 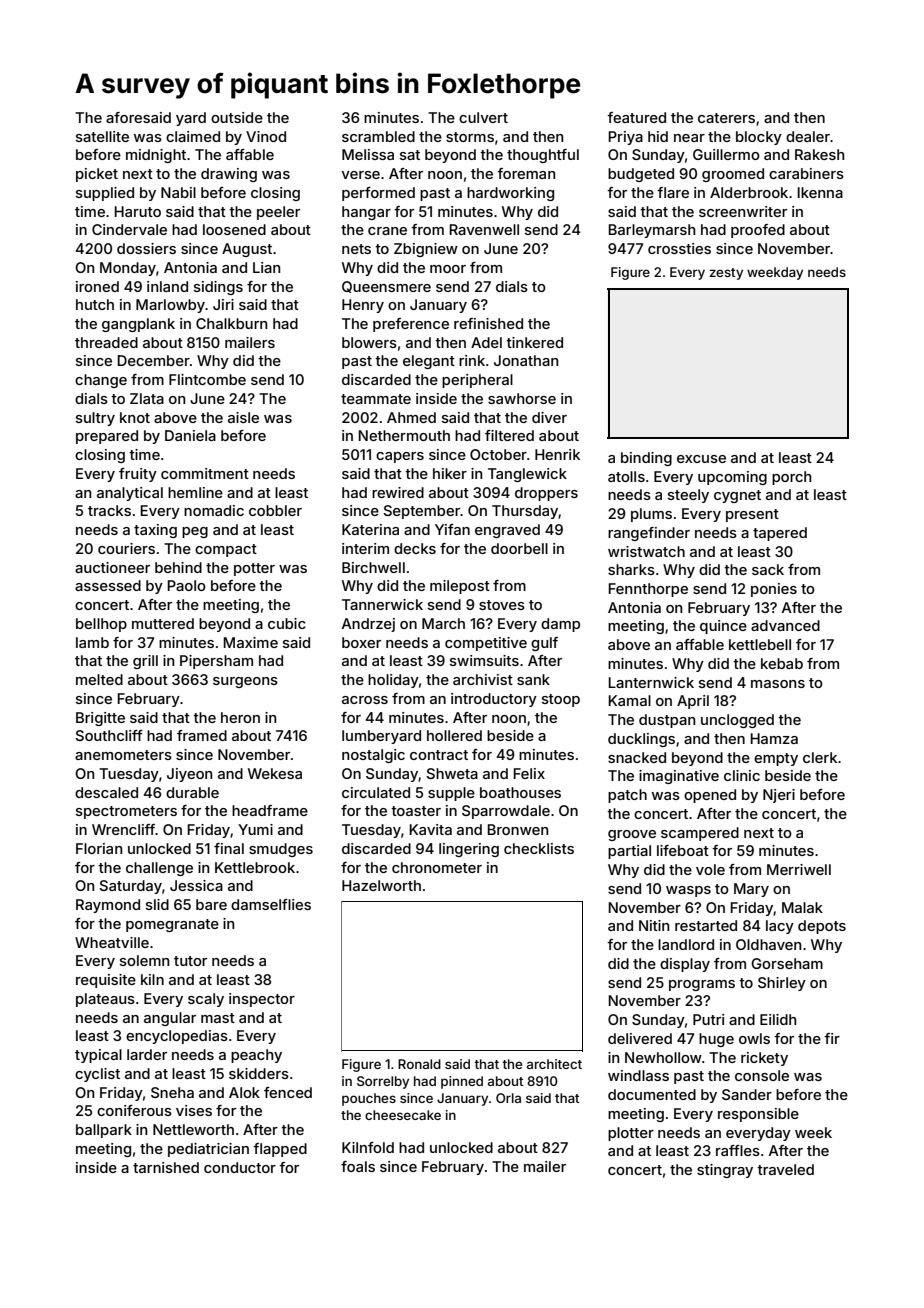 I want to click on Newhollow, so click(x=663, y=1057).
